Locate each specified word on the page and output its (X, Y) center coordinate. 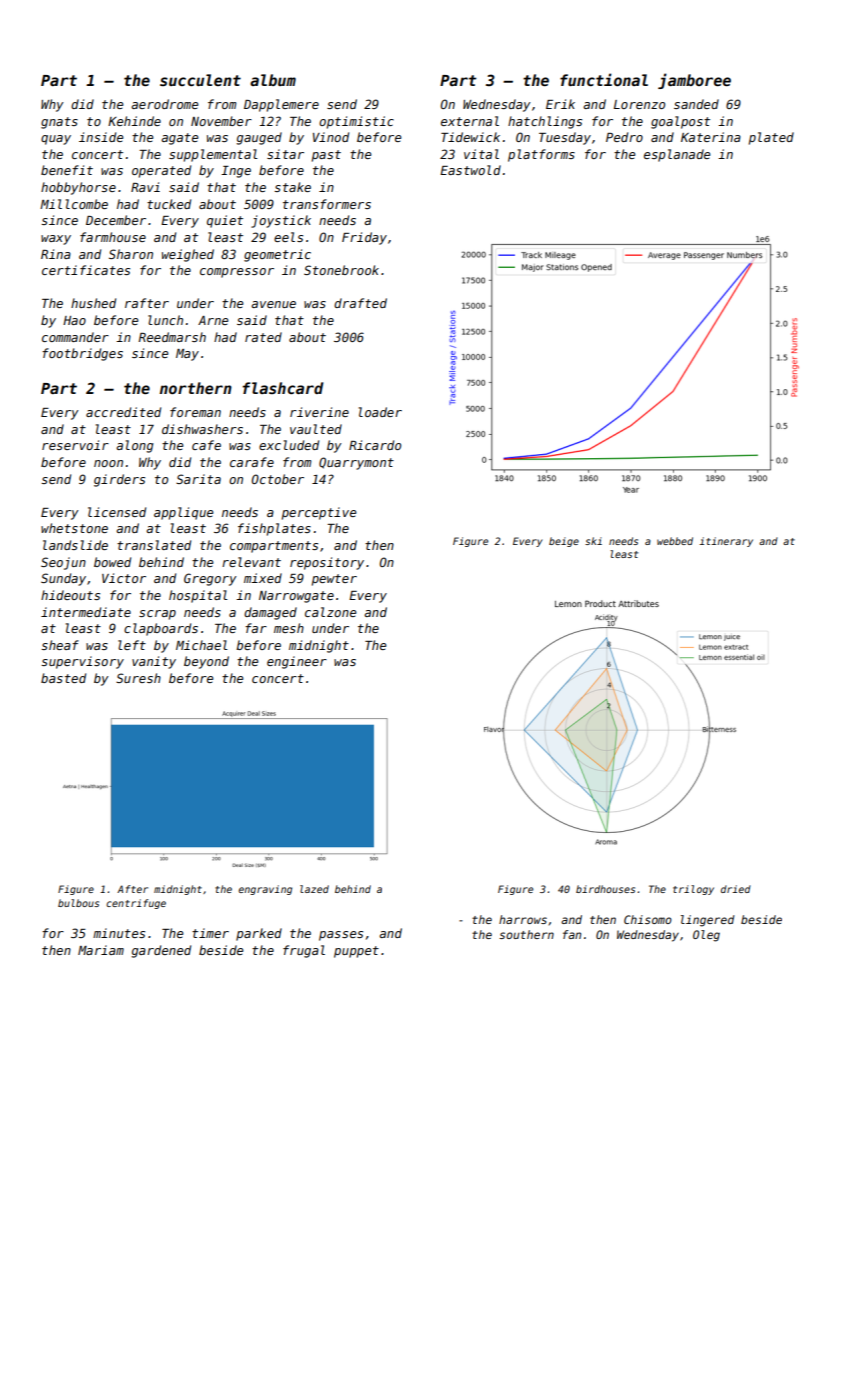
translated (154, 545)
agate (180, 139)
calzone (331, 612)
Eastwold (470, 170)
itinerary (726, 542)
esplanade (677, 155)
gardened (161, 951)
